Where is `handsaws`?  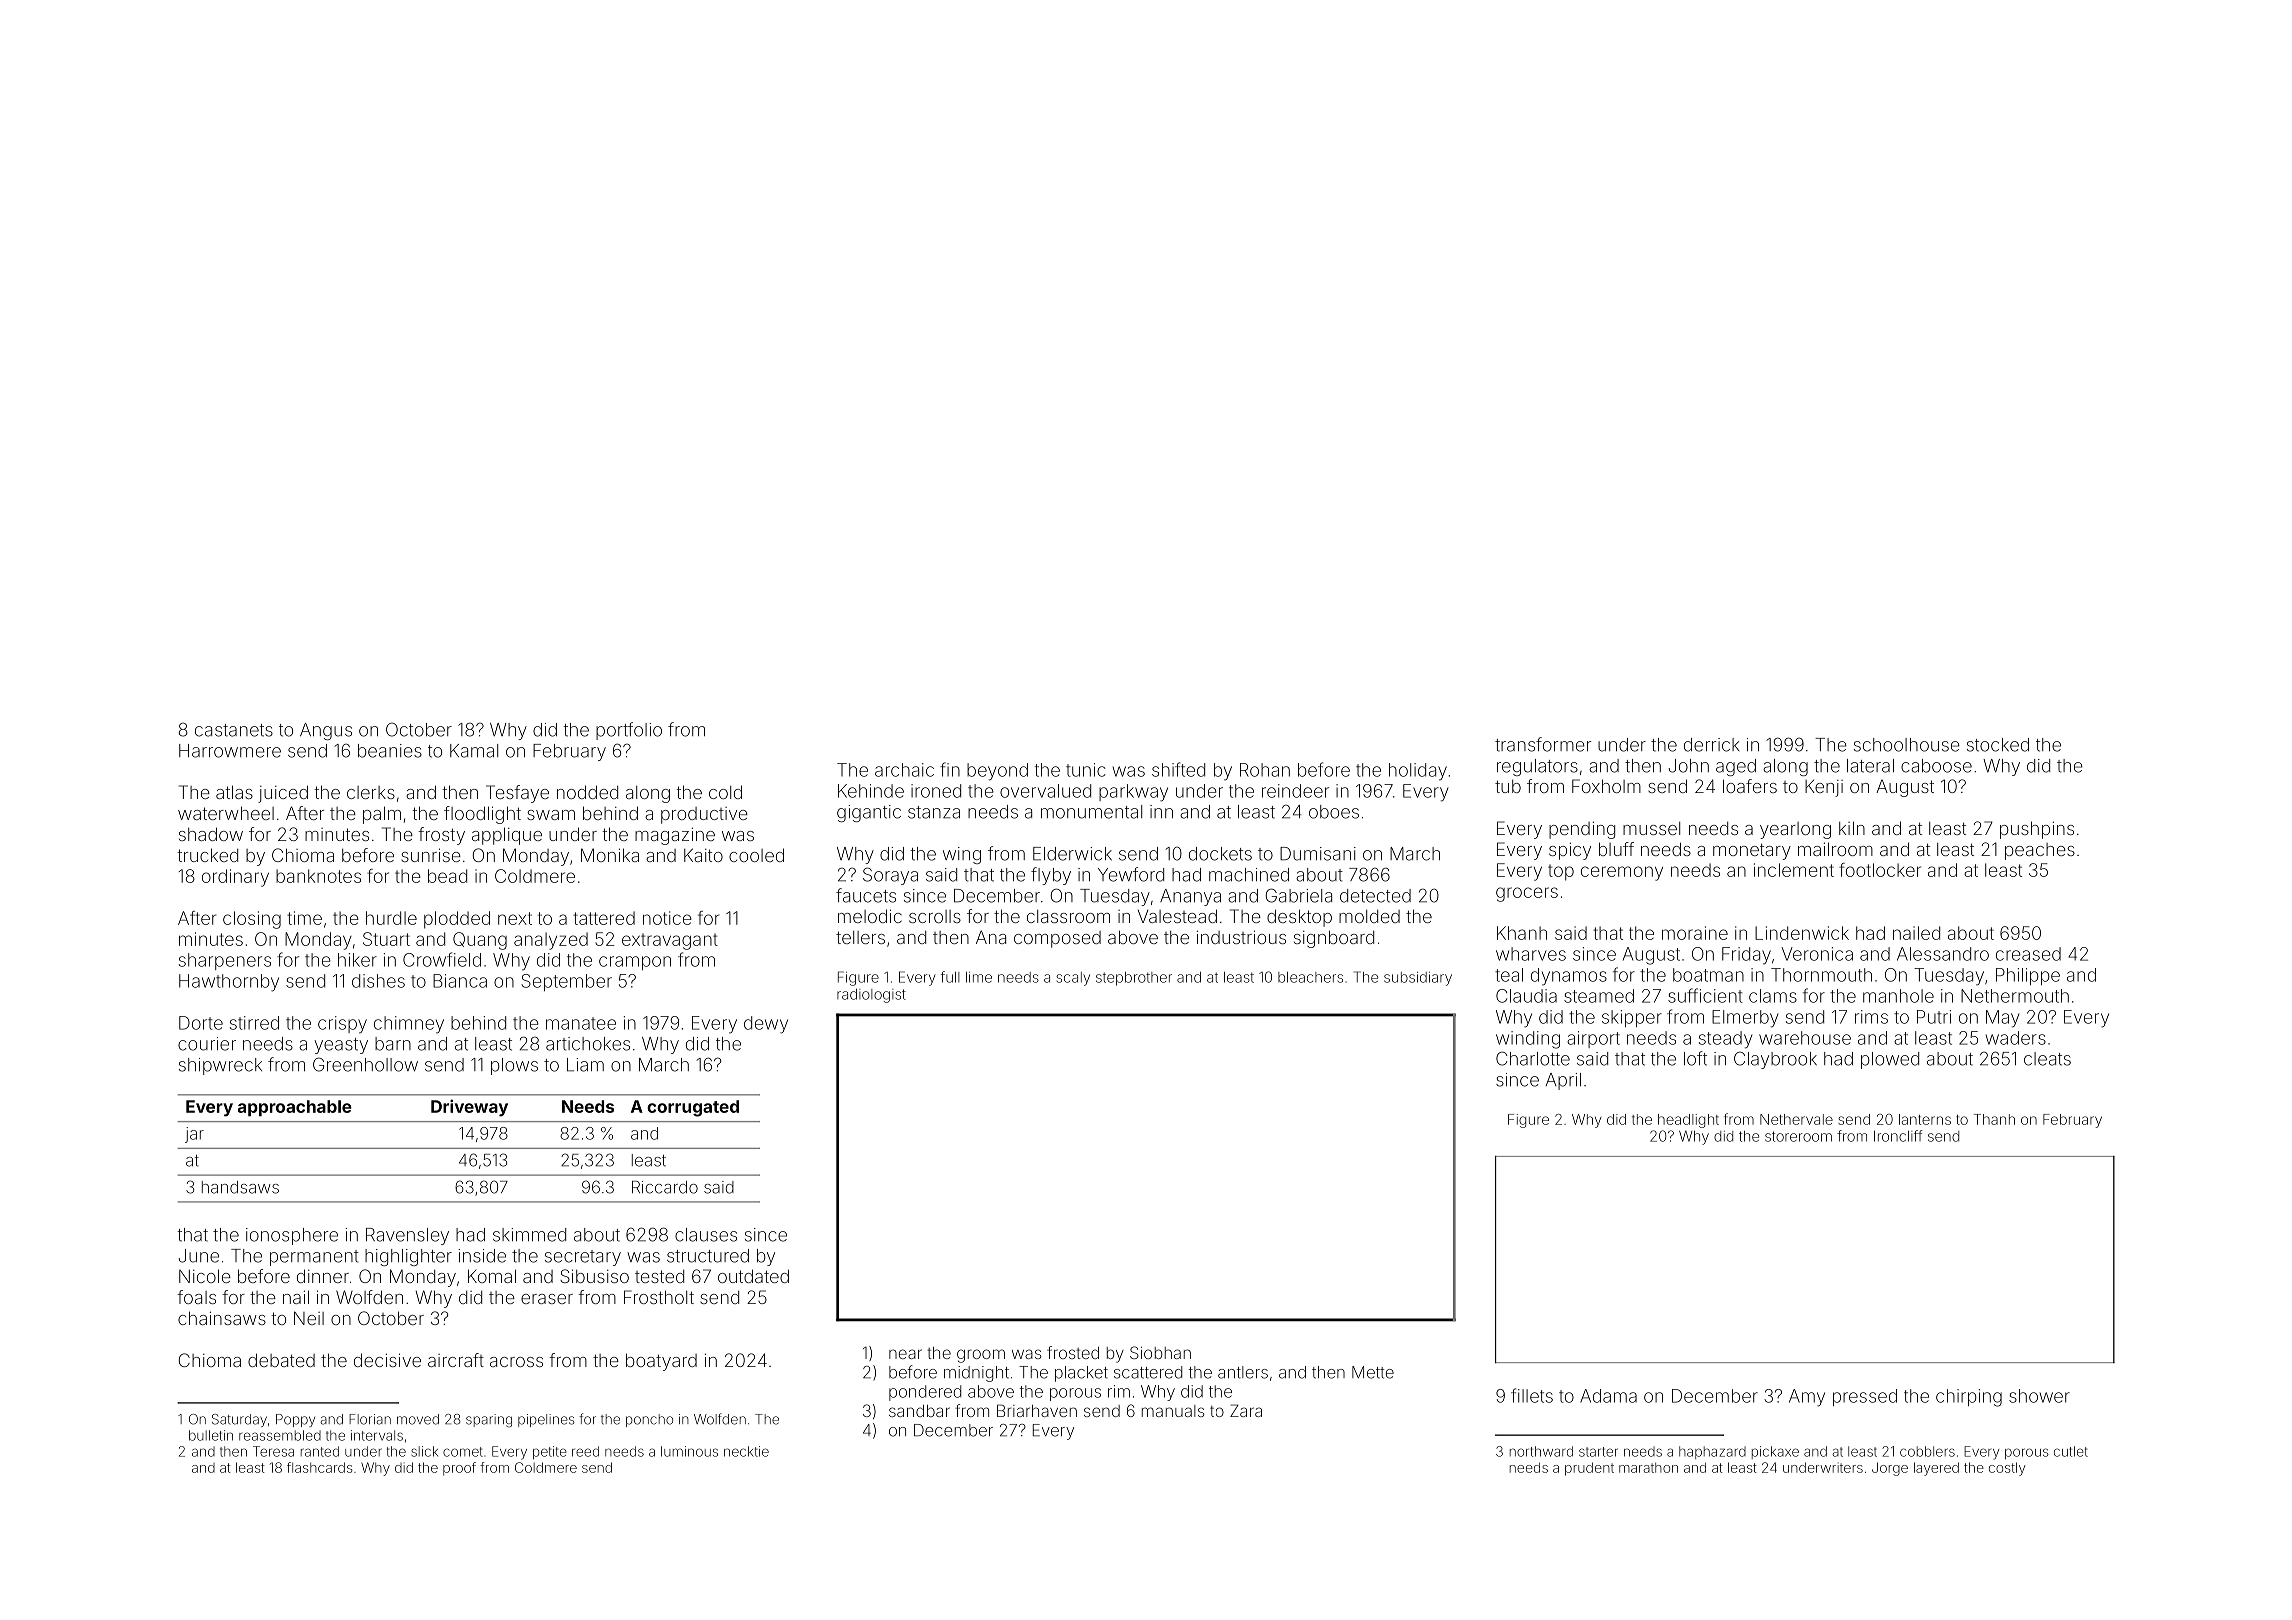
handsaws is located at coordinates (240, 1187).
